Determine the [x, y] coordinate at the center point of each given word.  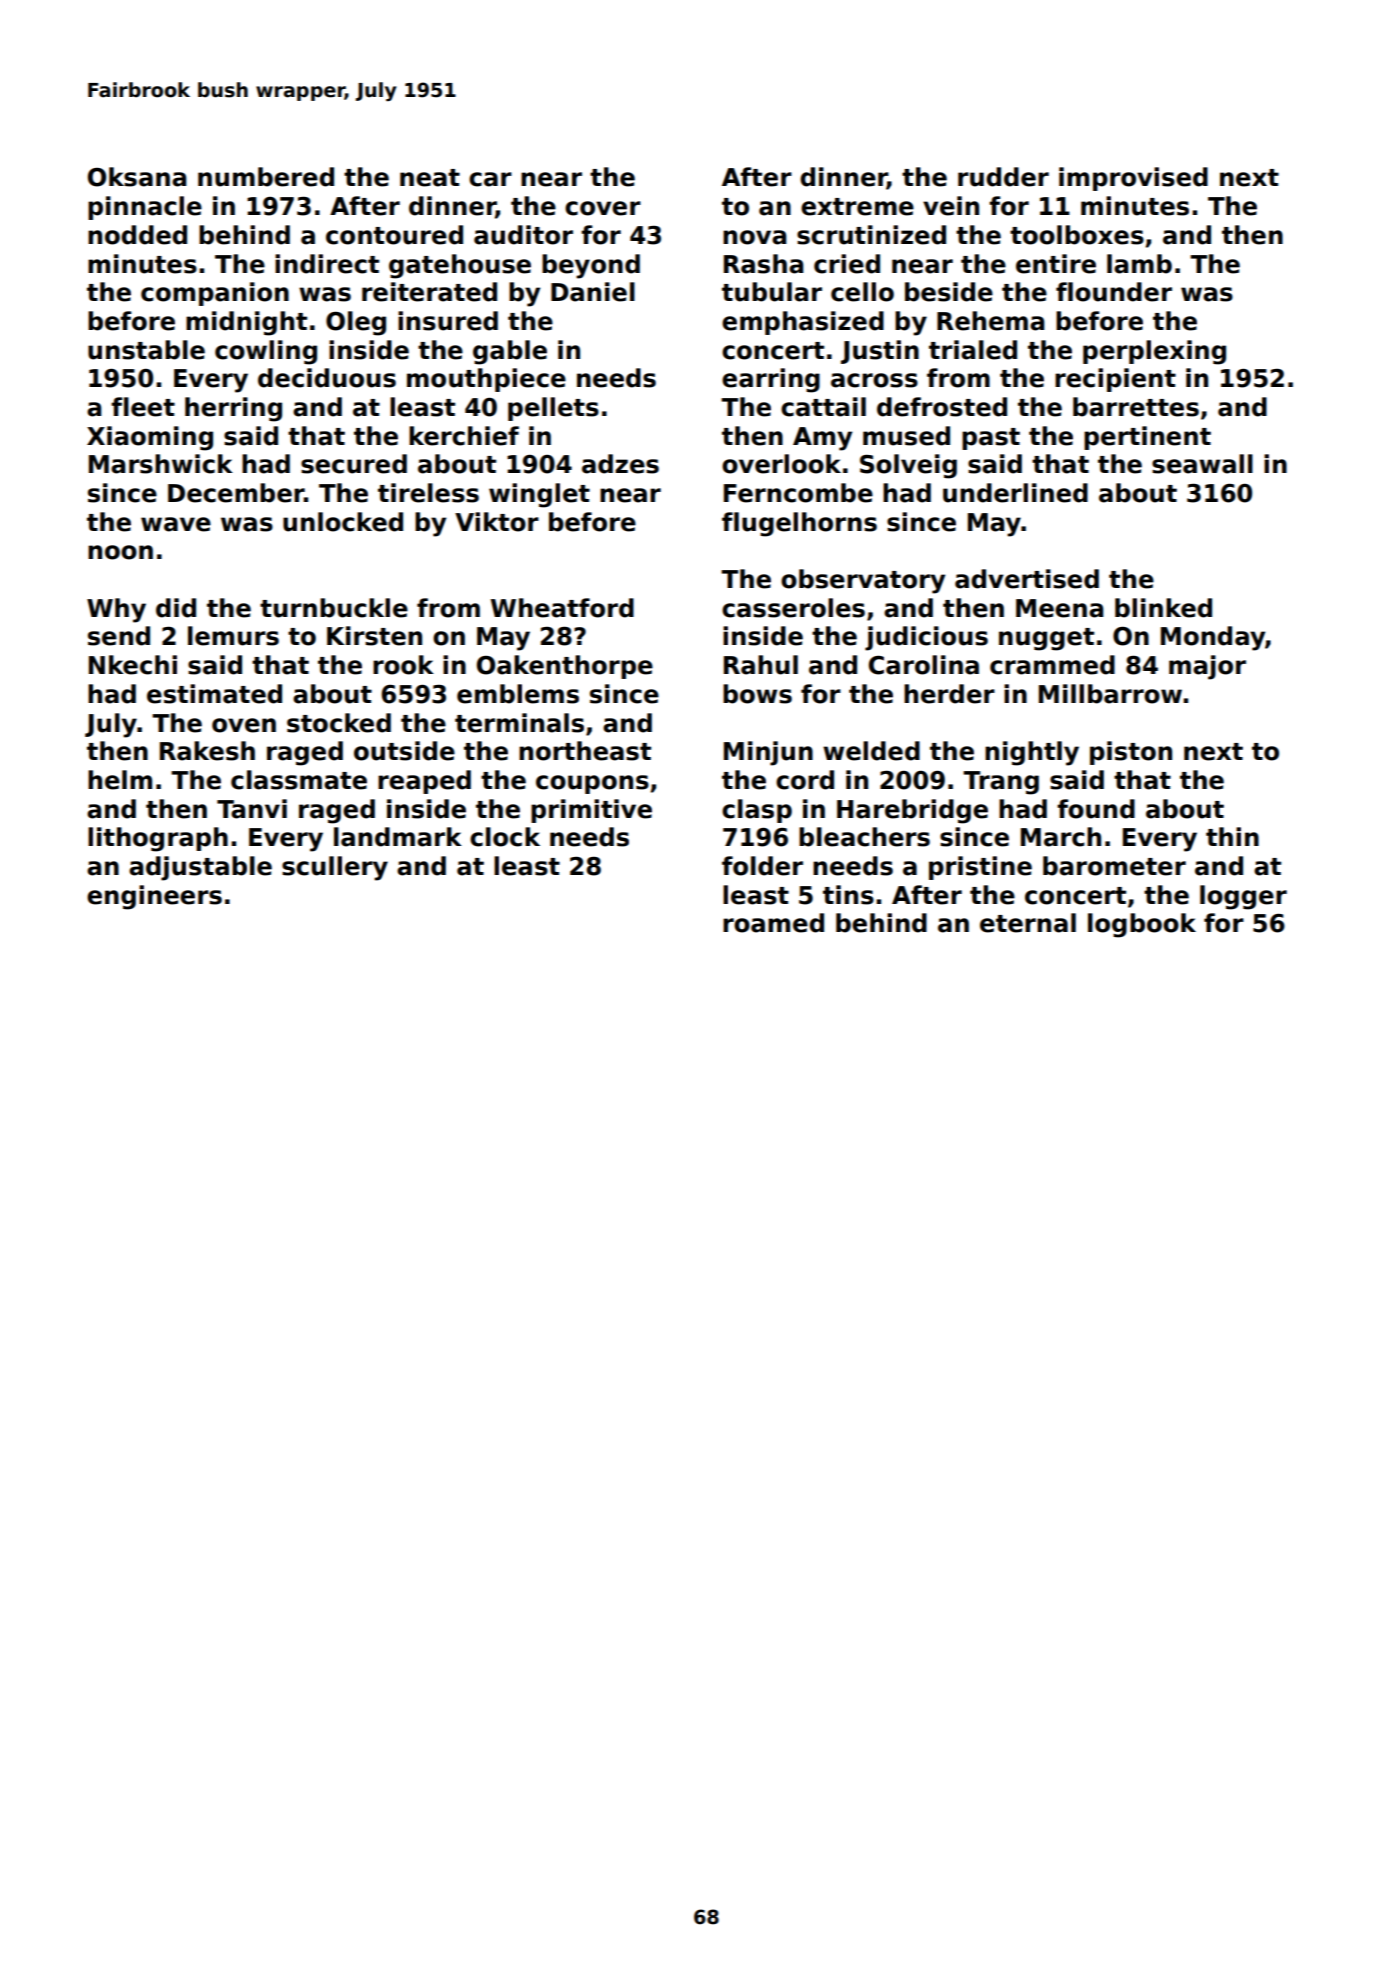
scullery [335, 868]
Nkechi [133, 665]
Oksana [137, 177]
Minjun [768, 753]
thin [1232, 836]
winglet [539, 495]
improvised [1133, 179]
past [991, 439]
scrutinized [871, 235]
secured [354, 464]
